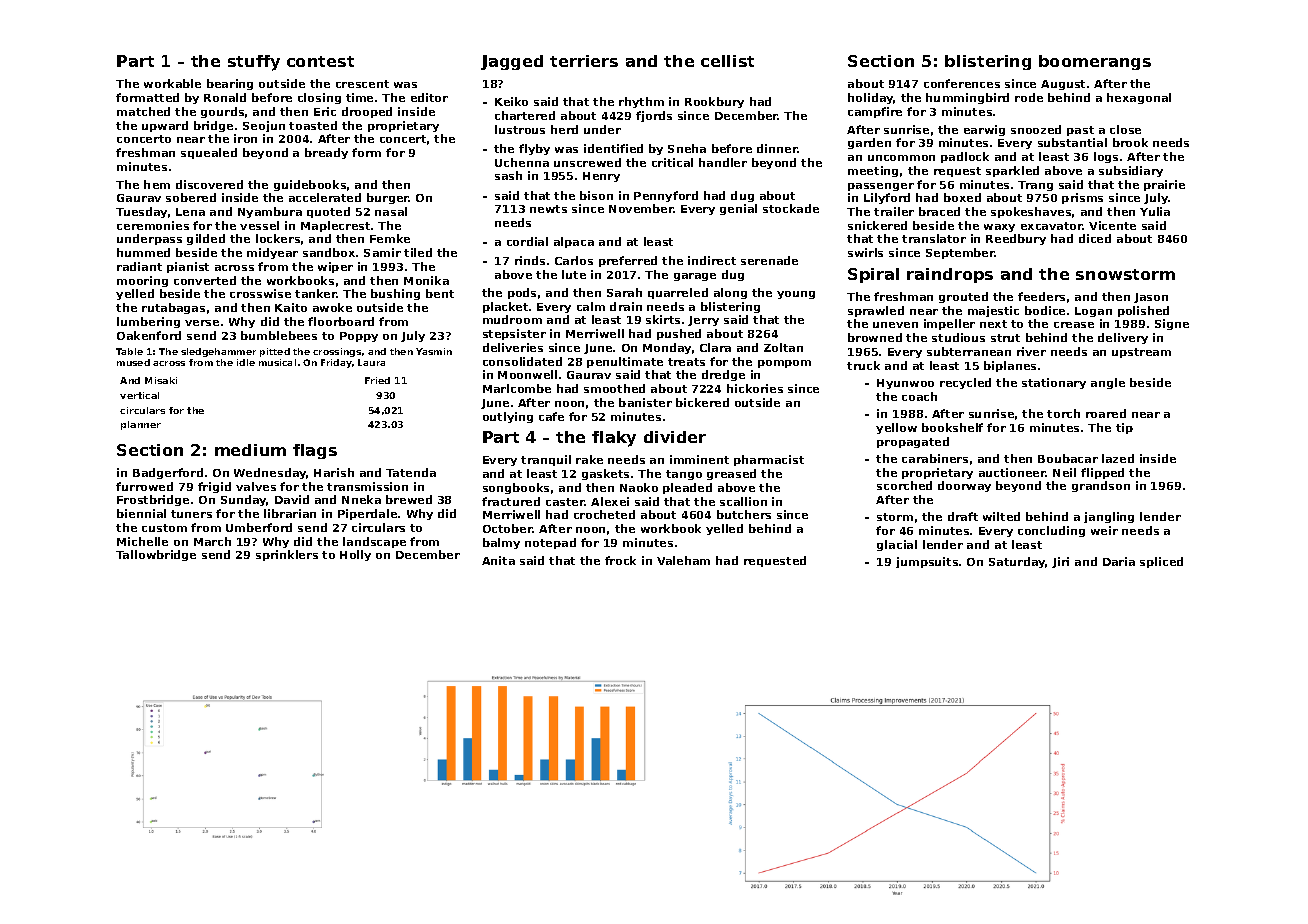 This document has height=924, width=1308. Describe the element at coordinates (172, 83) in the document. I see `workable` at that location.
